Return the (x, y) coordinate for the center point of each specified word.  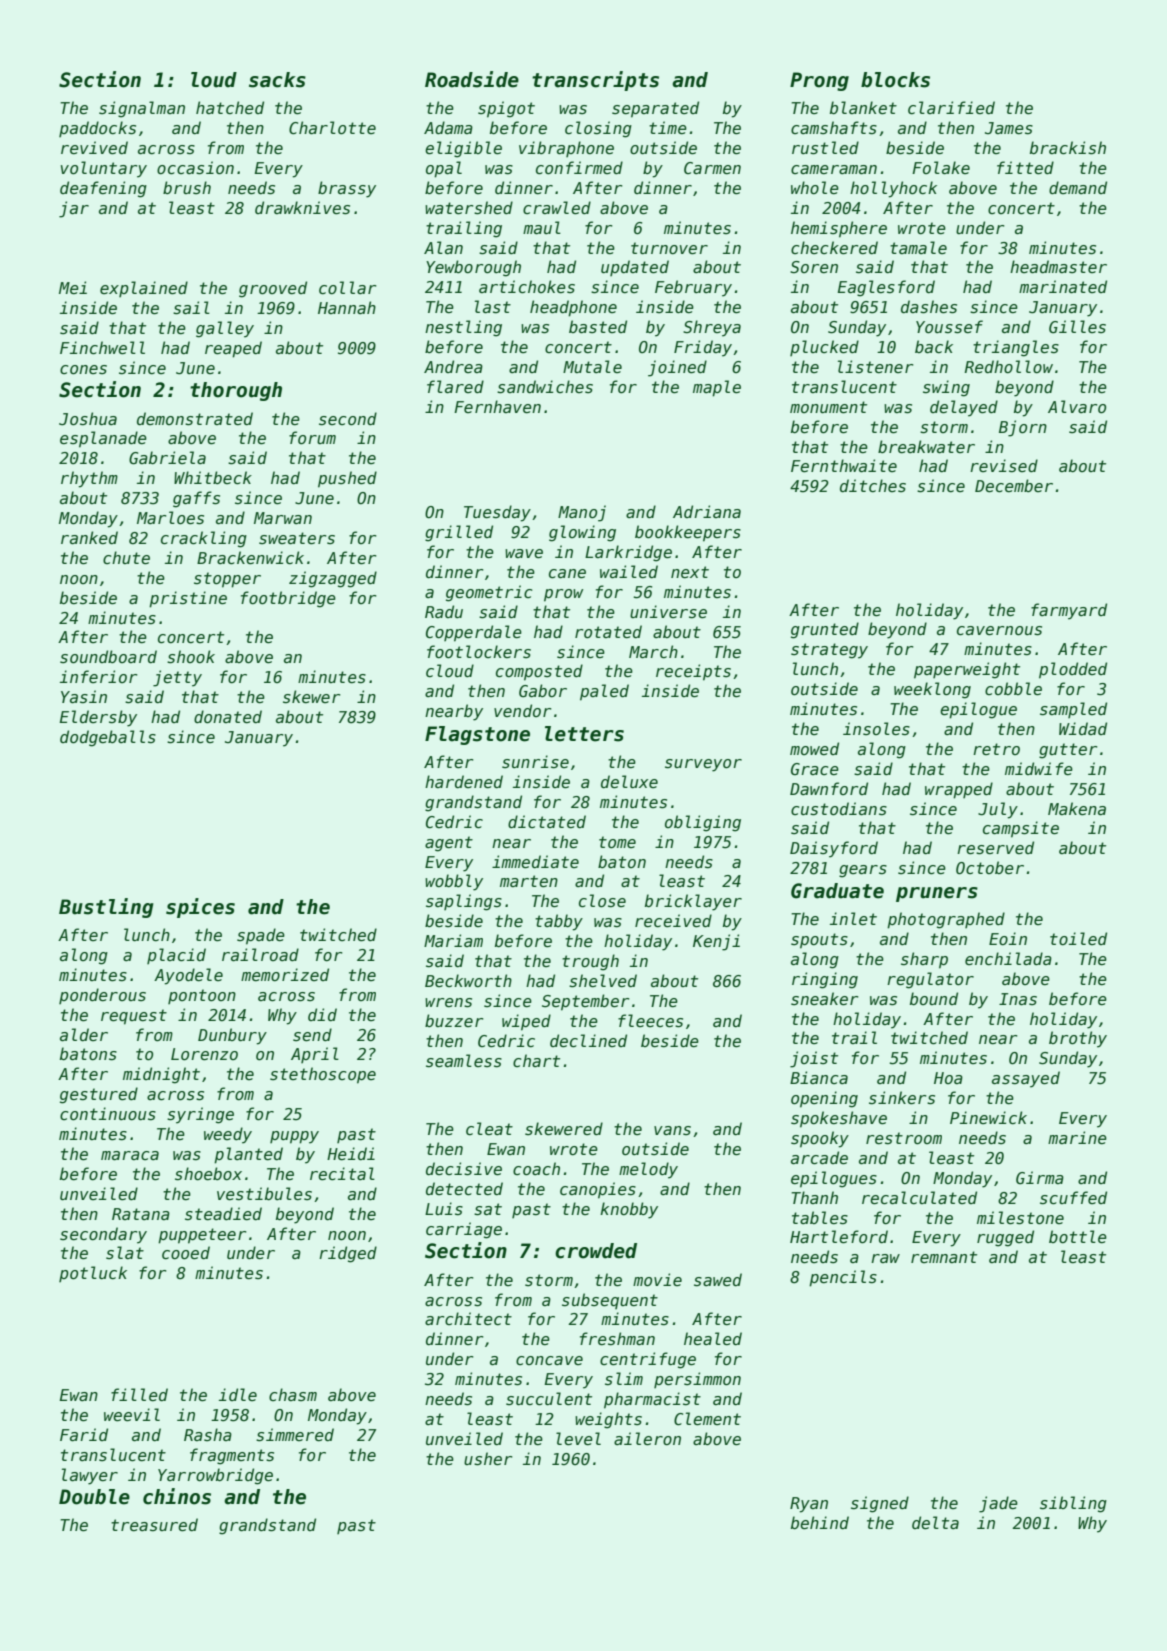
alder (84, 1034)
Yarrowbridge (215, 1476)
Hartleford (839, 1236)
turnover (669, 248)
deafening (103, 189)
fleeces (650, 1021)
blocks (895, 80)
